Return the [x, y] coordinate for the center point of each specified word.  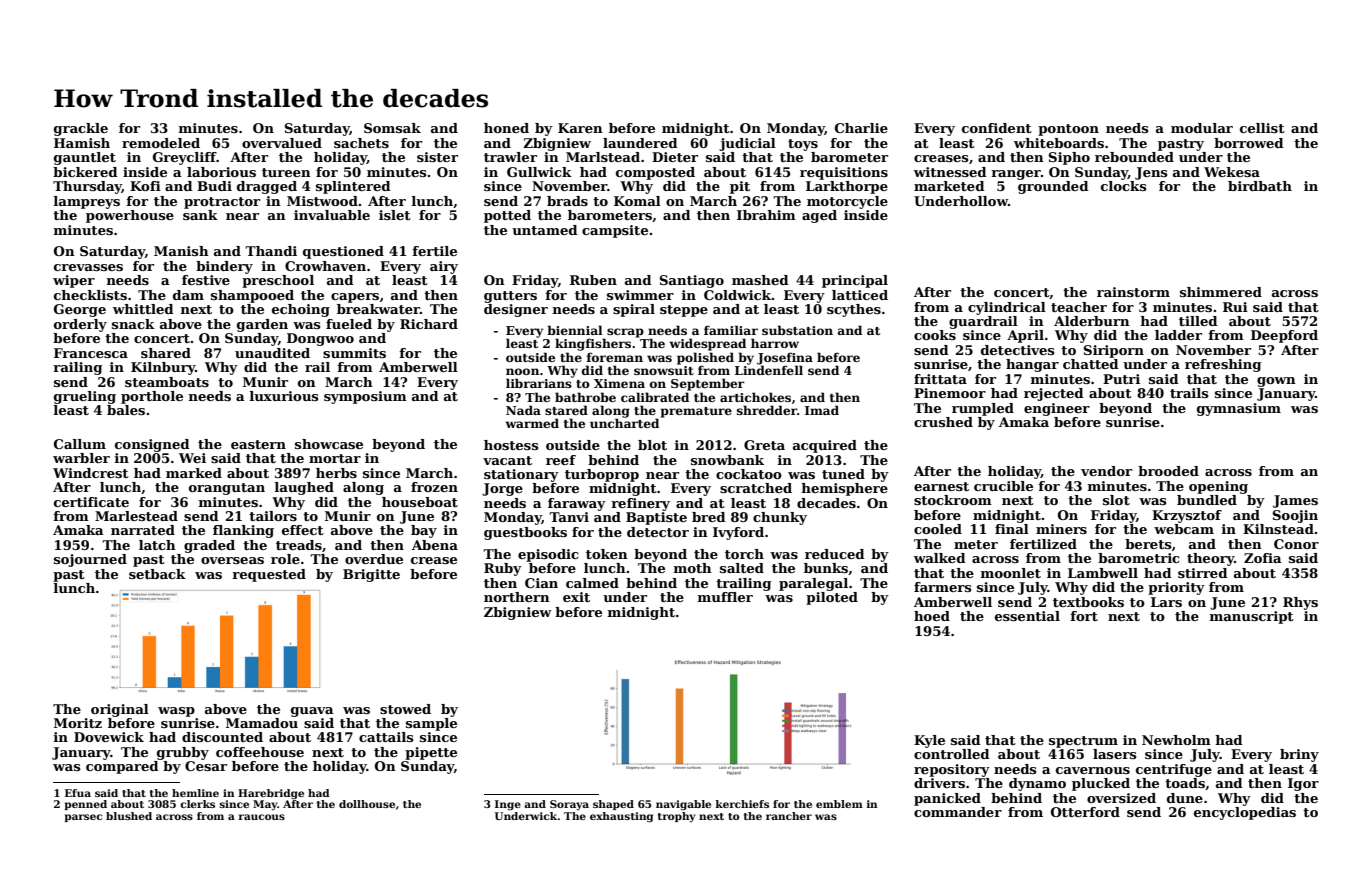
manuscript [1252, 617]
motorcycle [847, 202]
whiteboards [1059, 143]
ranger [1016, 175]
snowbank [727, 460]
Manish [181, 251]
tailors [273, 516]
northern [517, 597]
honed [506, 128]
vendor [1106, 471]
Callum [80, 444]
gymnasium [1239, 409]
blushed [129, 816]
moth [693, 568]
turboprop [602, 475]
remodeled [161, 143]
